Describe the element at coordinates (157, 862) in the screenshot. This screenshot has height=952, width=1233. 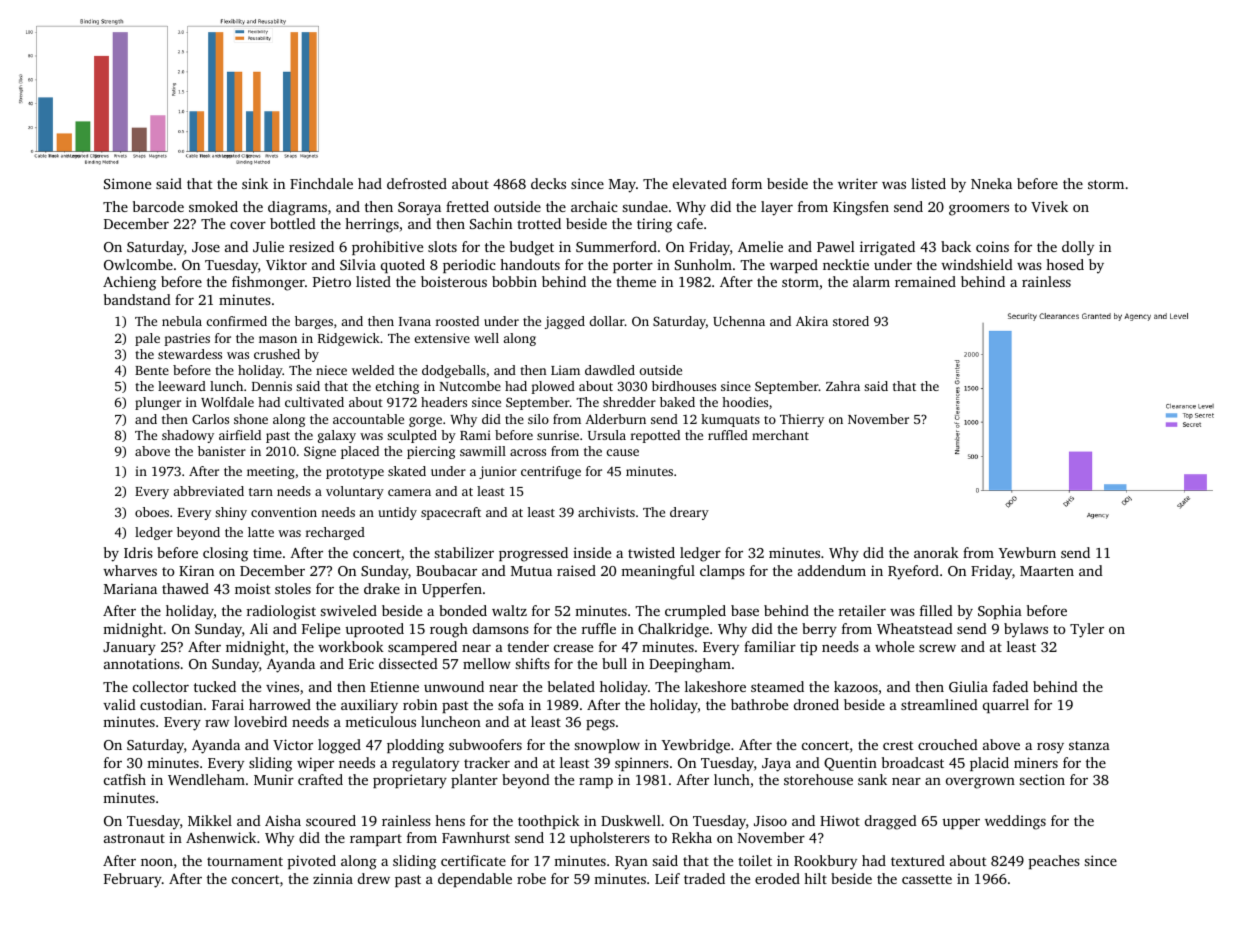
I see `noon` at that location.
